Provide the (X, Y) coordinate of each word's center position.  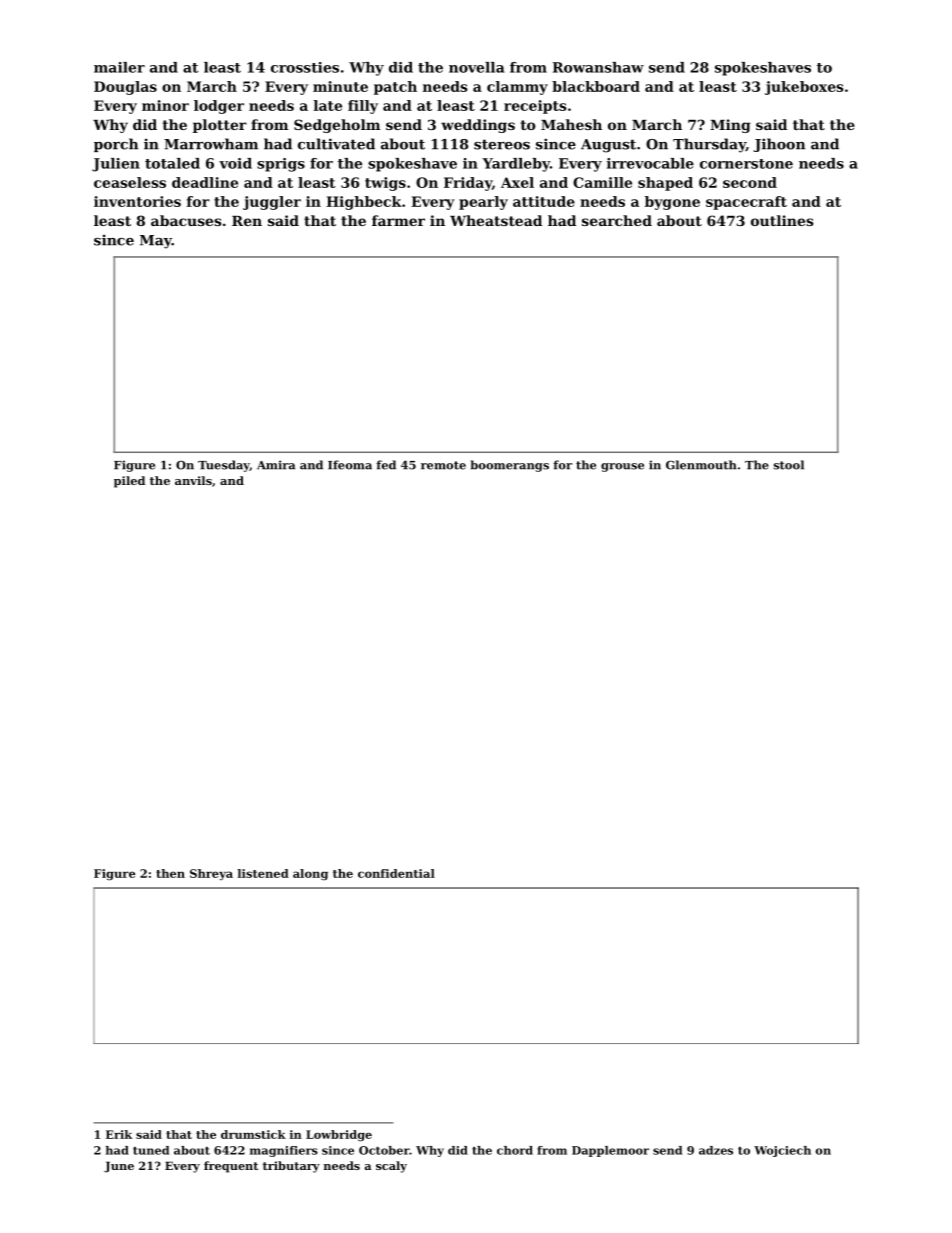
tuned (151, 1150)
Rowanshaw (598, 67)
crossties (305, 67)
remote (443, 465)
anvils (193, 480)
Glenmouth (701, 465)
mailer (119, 67)
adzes (716, 1150)
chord (515, 1150)
